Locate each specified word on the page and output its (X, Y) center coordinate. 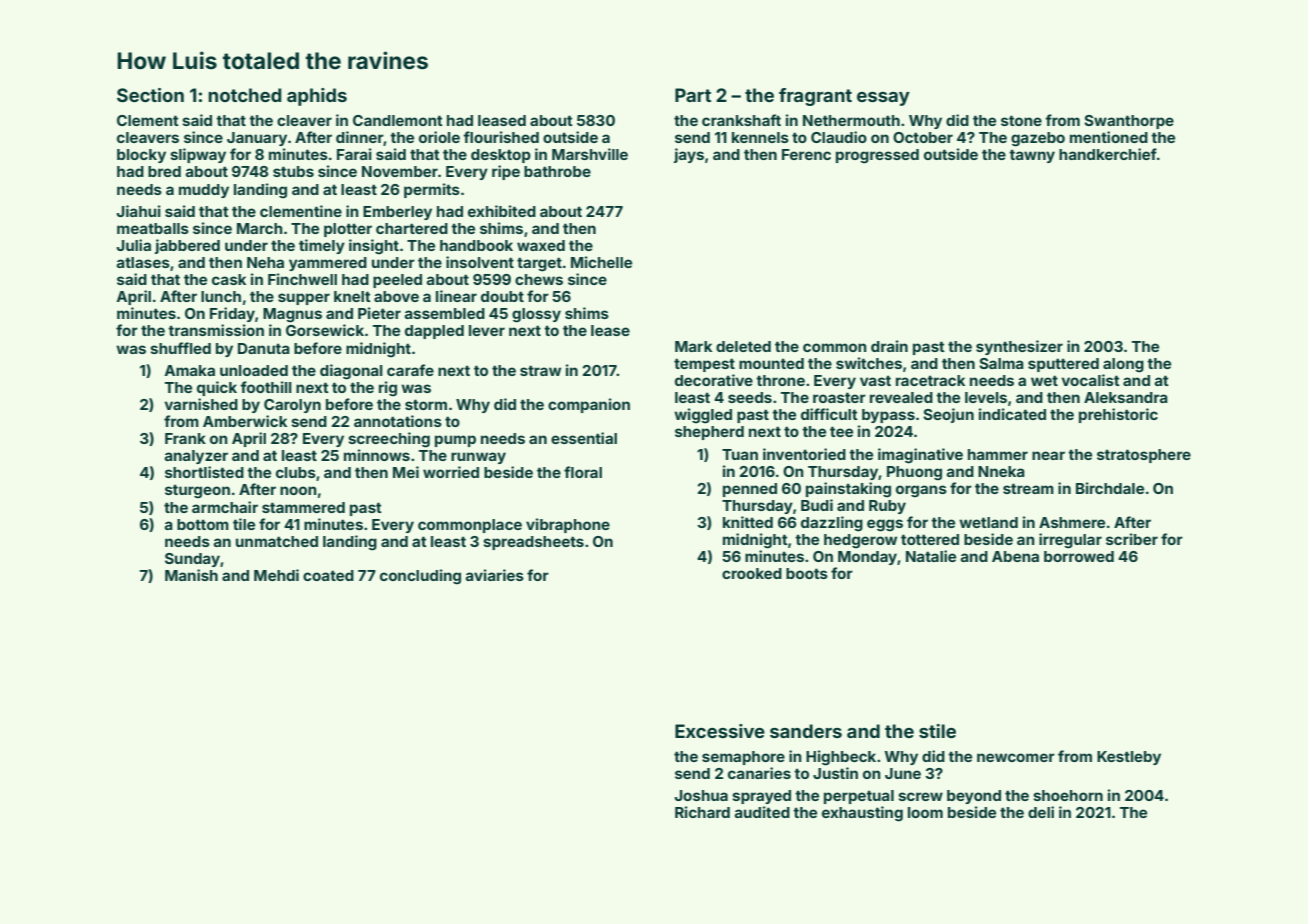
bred (164, 171)
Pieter (379, 313)
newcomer (1016, 757)
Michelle (601, 262)
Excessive (720, 731)
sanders (806, 731)
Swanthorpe (1129, 122)
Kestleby (1129, 758)
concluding (420, 577)
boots (807, 573)
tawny (1032, 156)
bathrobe (557, 171)
